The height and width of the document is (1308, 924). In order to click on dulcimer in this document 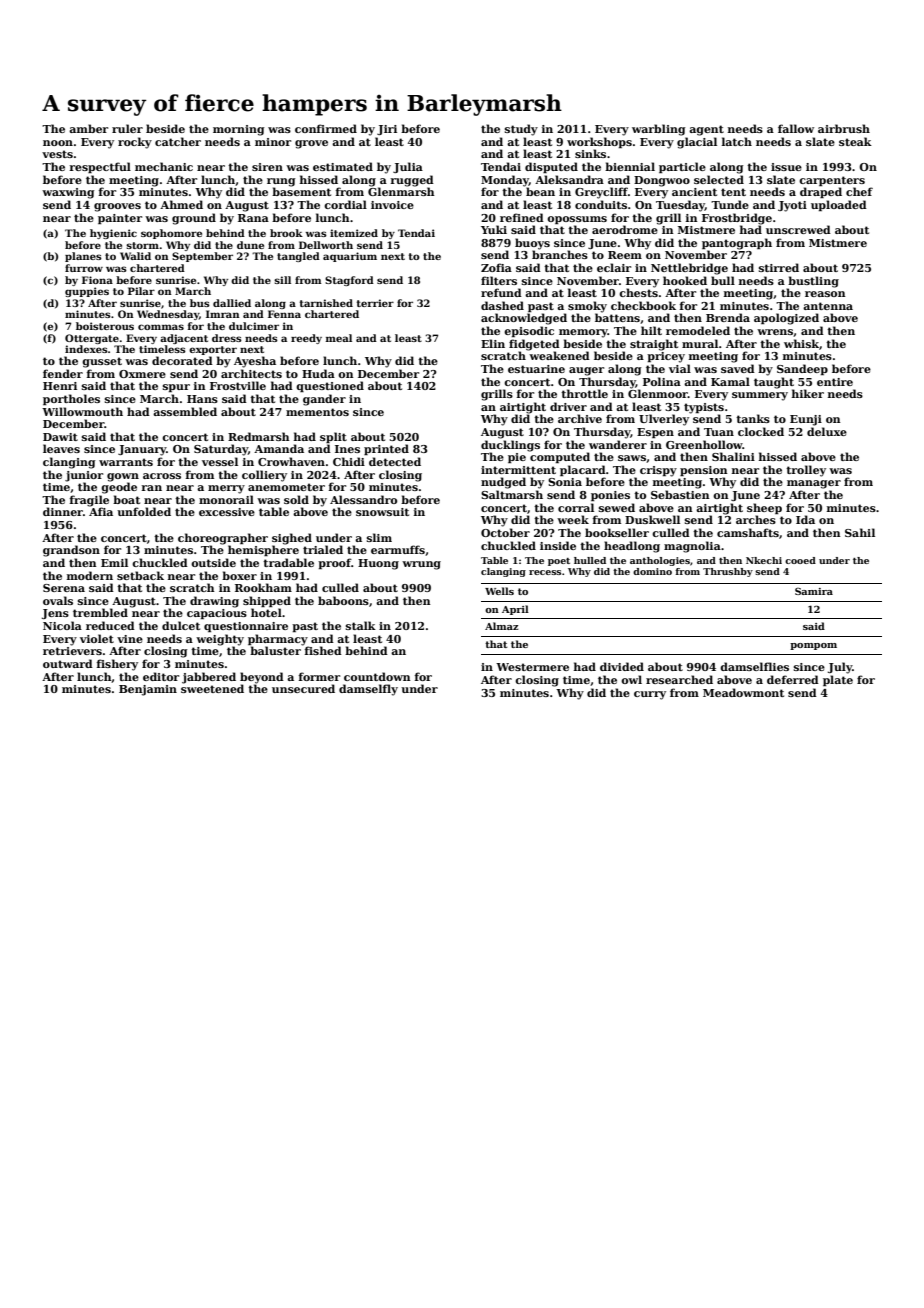, I will do `click(254, 326)`.
